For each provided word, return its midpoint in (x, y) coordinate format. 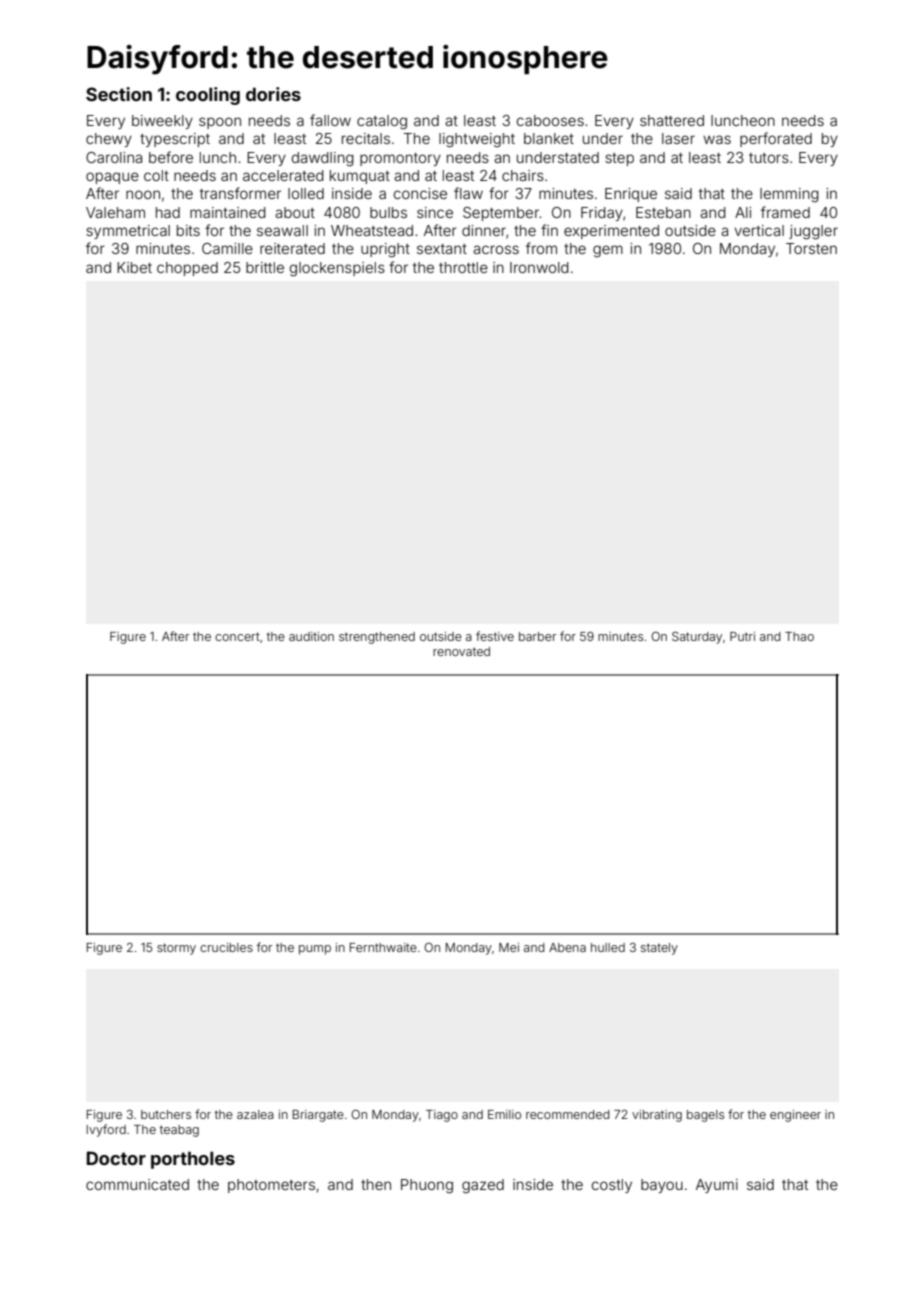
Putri (742, 636)
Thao (799, 636)
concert (237, 636)
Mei (509, 947)
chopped (187, 269)
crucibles (226, 947)
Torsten (811, 248)
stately (659, 949)
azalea (255, 1114)
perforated (776, 139)
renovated (461, 651)
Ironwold (539, 267)
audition (311, 636)
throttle (463, 267)
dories (273, 94)
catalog (382, 122)
